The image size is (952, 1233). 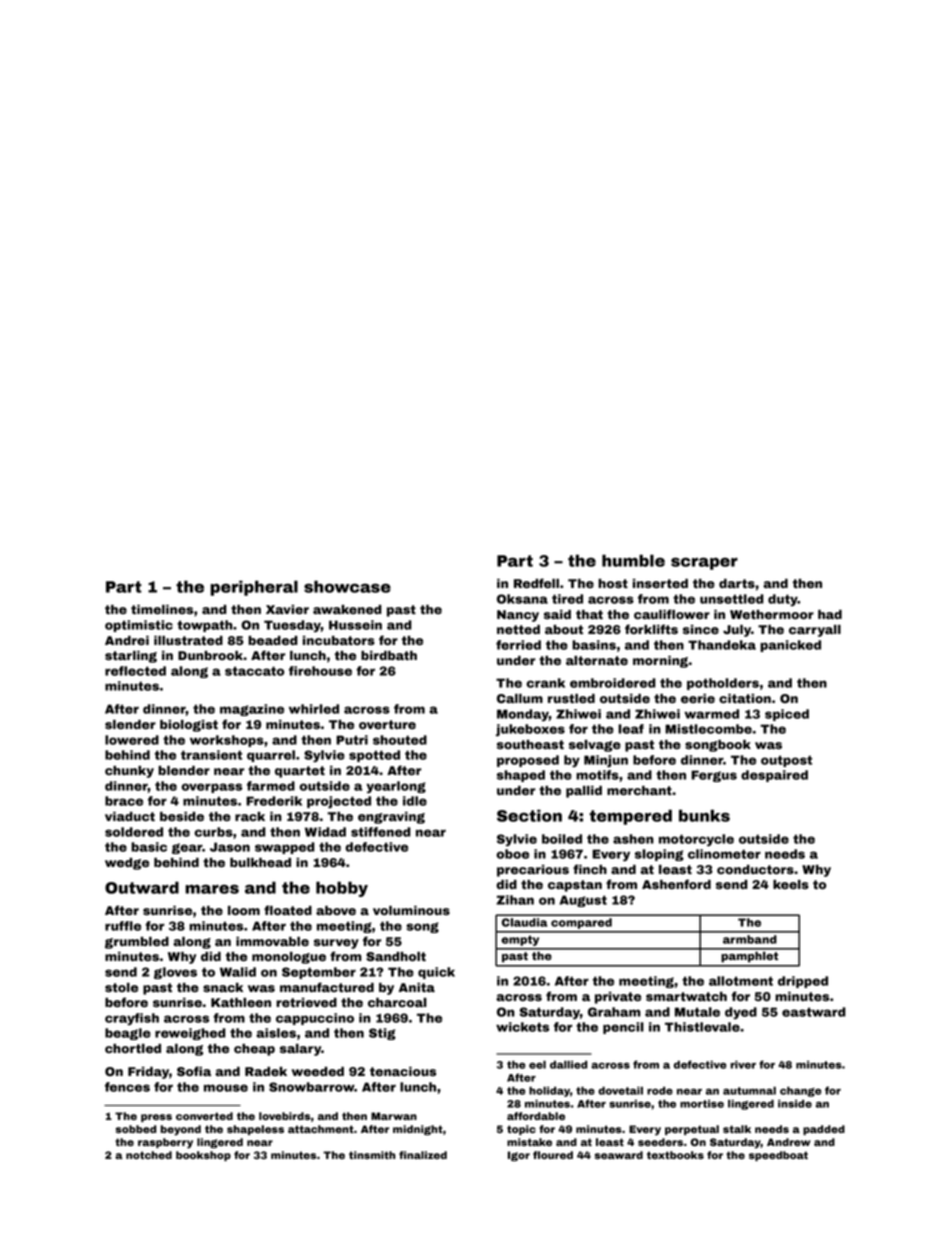 What do you see at coordinates (778, 1156) in the image?
I see `speedboat` at bounding box center [778, 1156].
